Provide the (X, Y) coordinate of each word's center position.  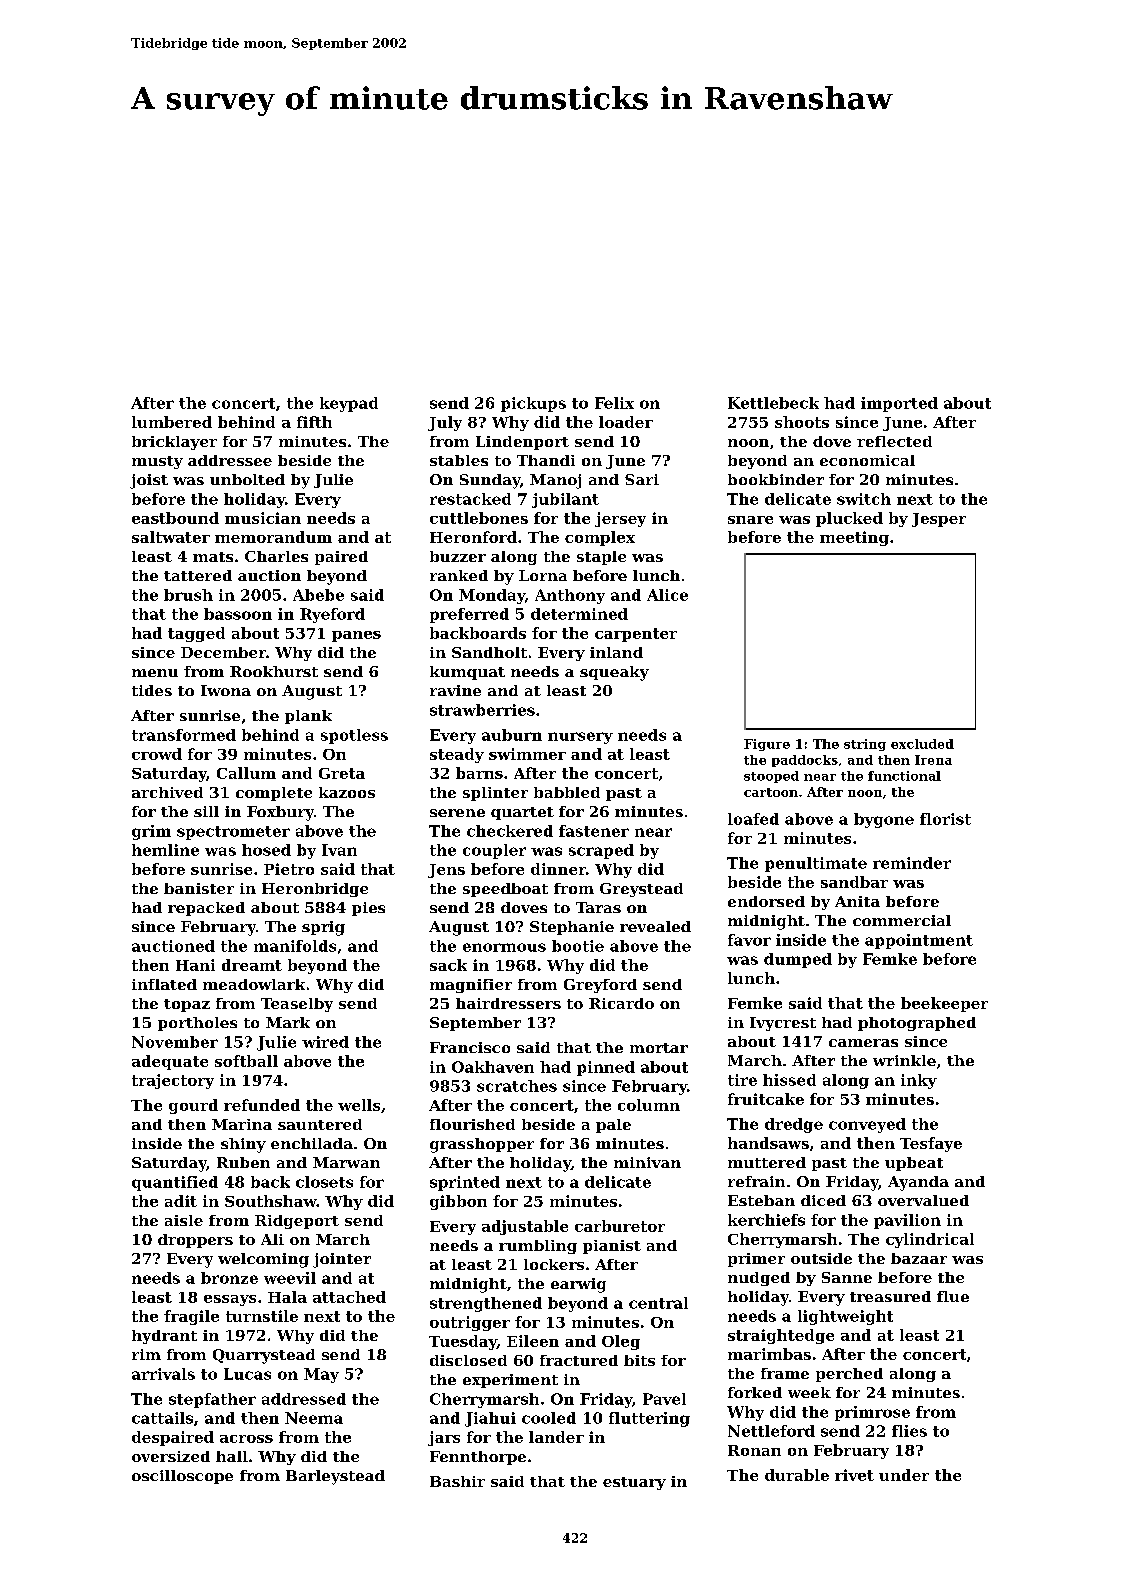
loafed (753, 819)
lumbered (172, 422)
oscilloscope (182, 1477)
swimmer (527, 754)
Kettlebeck (773, 403)
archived (167, 792)
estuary (634, 1483)
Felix (614, 403)
